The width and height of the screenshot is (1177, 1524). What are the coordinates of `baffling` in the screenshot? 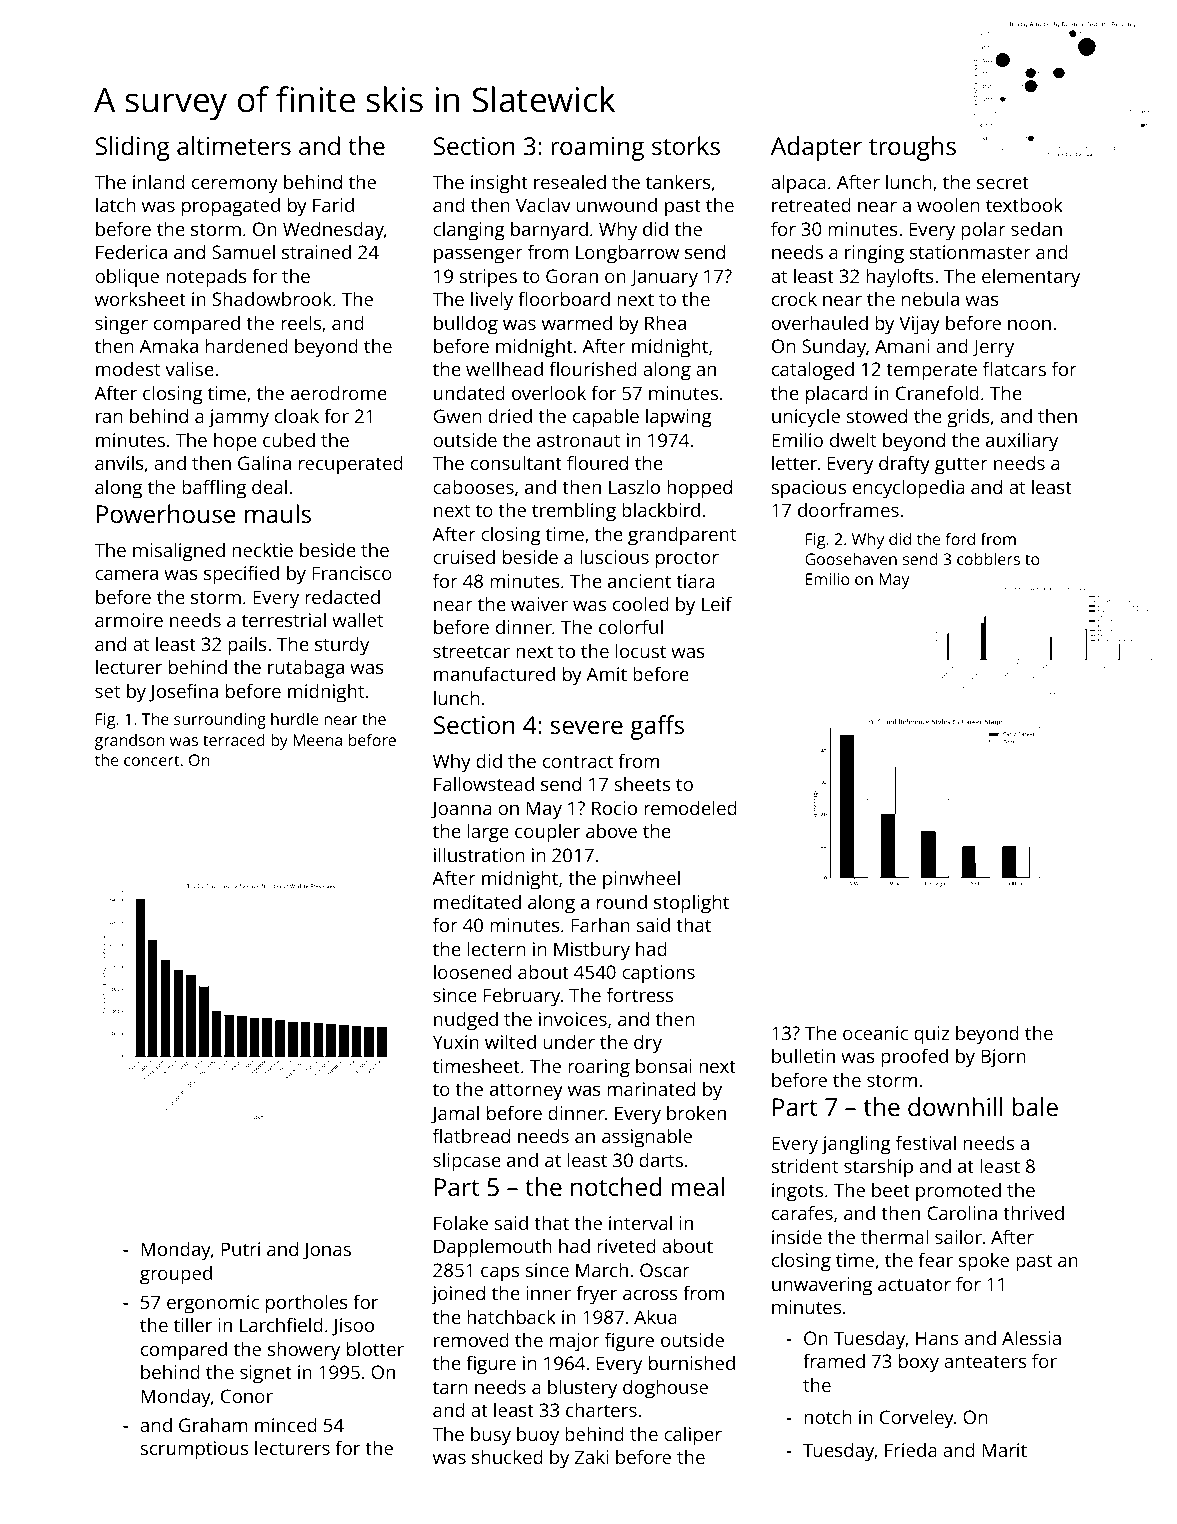 It's located at (214, 489).
